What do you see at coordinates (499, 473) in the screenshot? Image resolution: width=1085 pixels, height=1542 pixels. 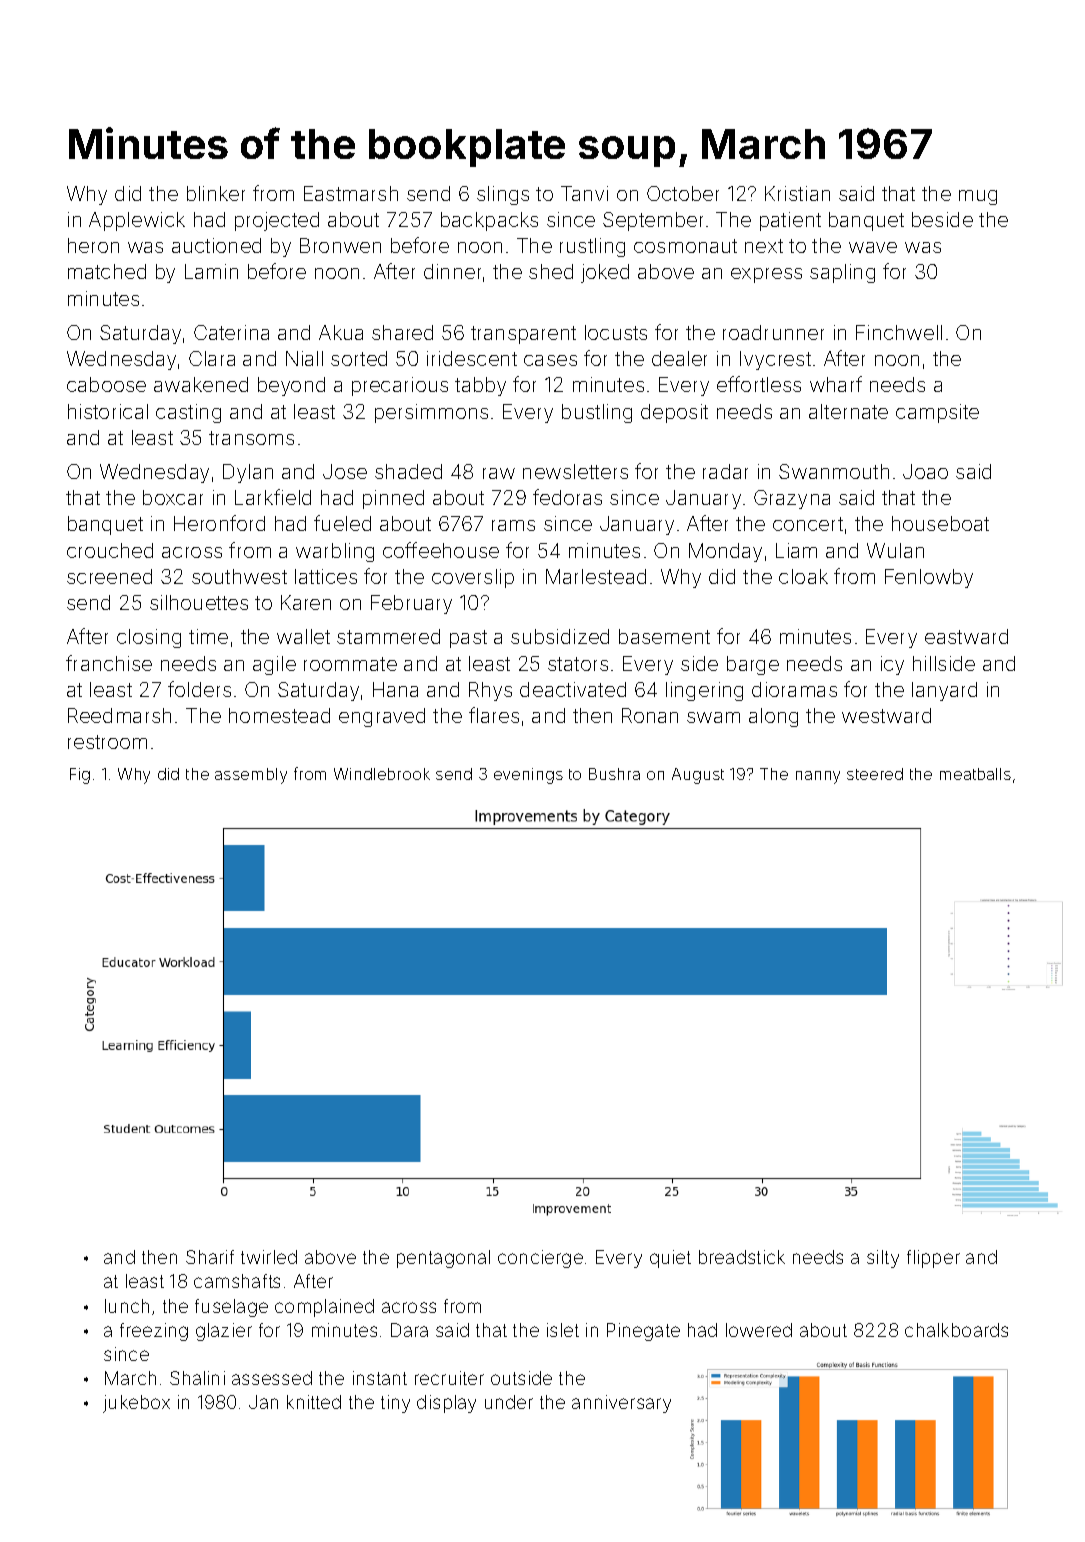 I see `raw` at bounding box center [499, 473].
